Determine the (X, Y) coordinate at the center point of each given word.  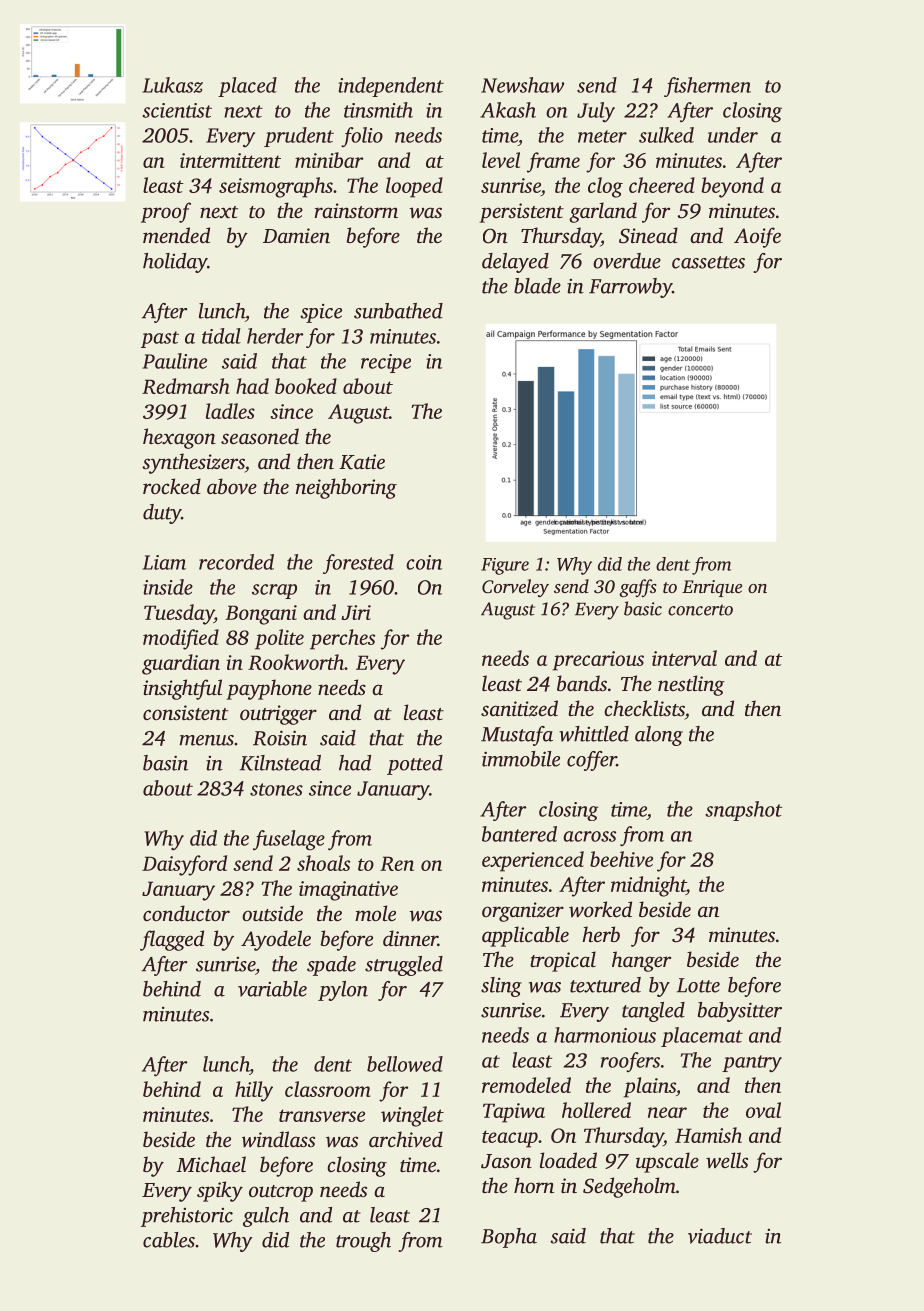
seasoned (260, 436)
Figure (505, 566)
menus (207, 740)
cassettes (708, 262)
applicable (525, 936)
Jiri (356, 612)
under (733, 135)
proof (166, 212)
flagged (172, 940)
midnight (648, 886)
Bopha (509, 1238)
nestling (691, 685)
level (501, 160)
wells (727, 1160)
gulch (266, 1217)
